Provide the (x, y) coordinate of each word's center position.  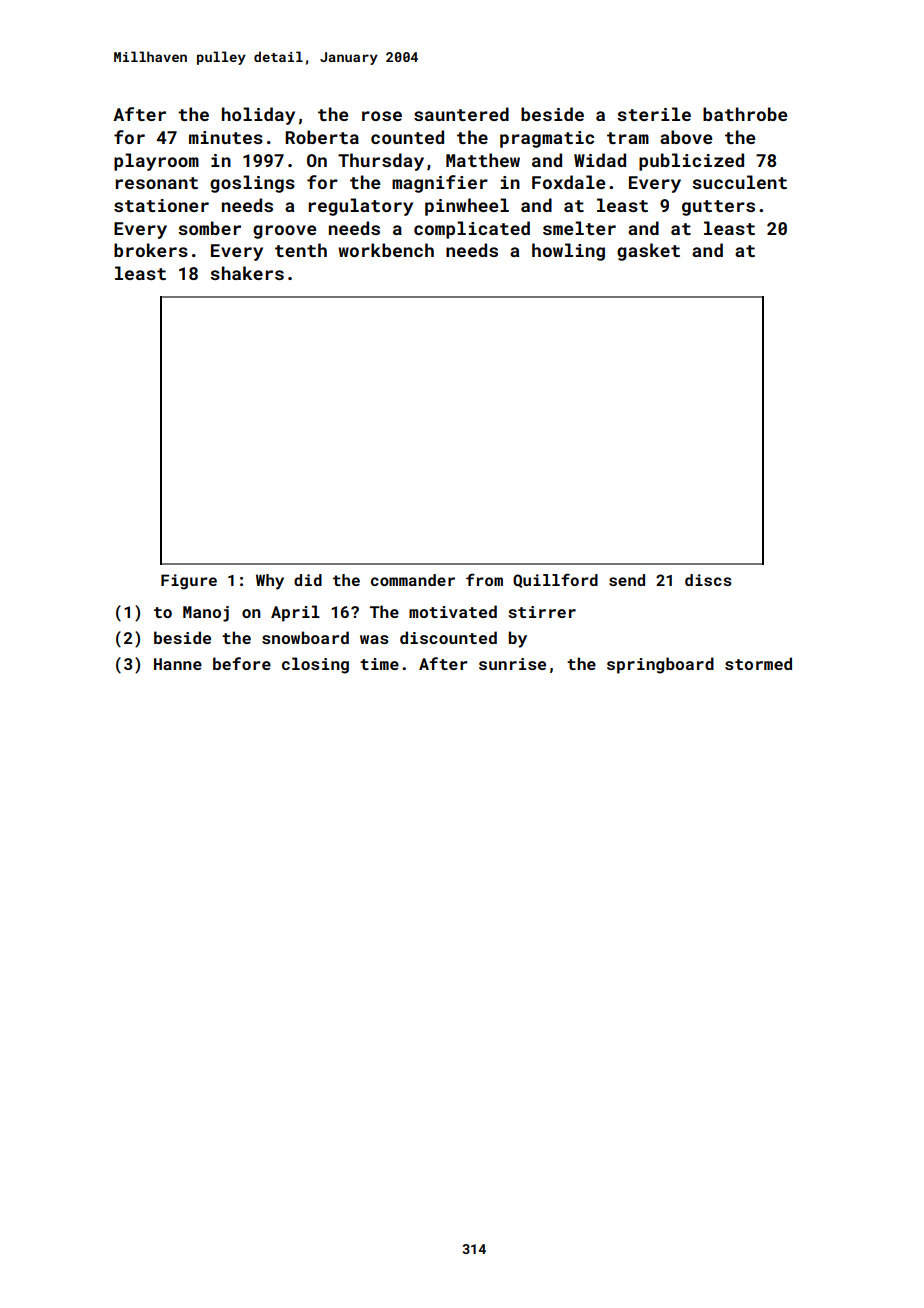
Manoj (206, 614)
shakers (247, 273)
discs (708, 580)
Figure (189, 582)
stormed (758, 663)
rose (382, 116)
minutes (226, 137)
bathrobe (745, 114)
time (379, 664)
